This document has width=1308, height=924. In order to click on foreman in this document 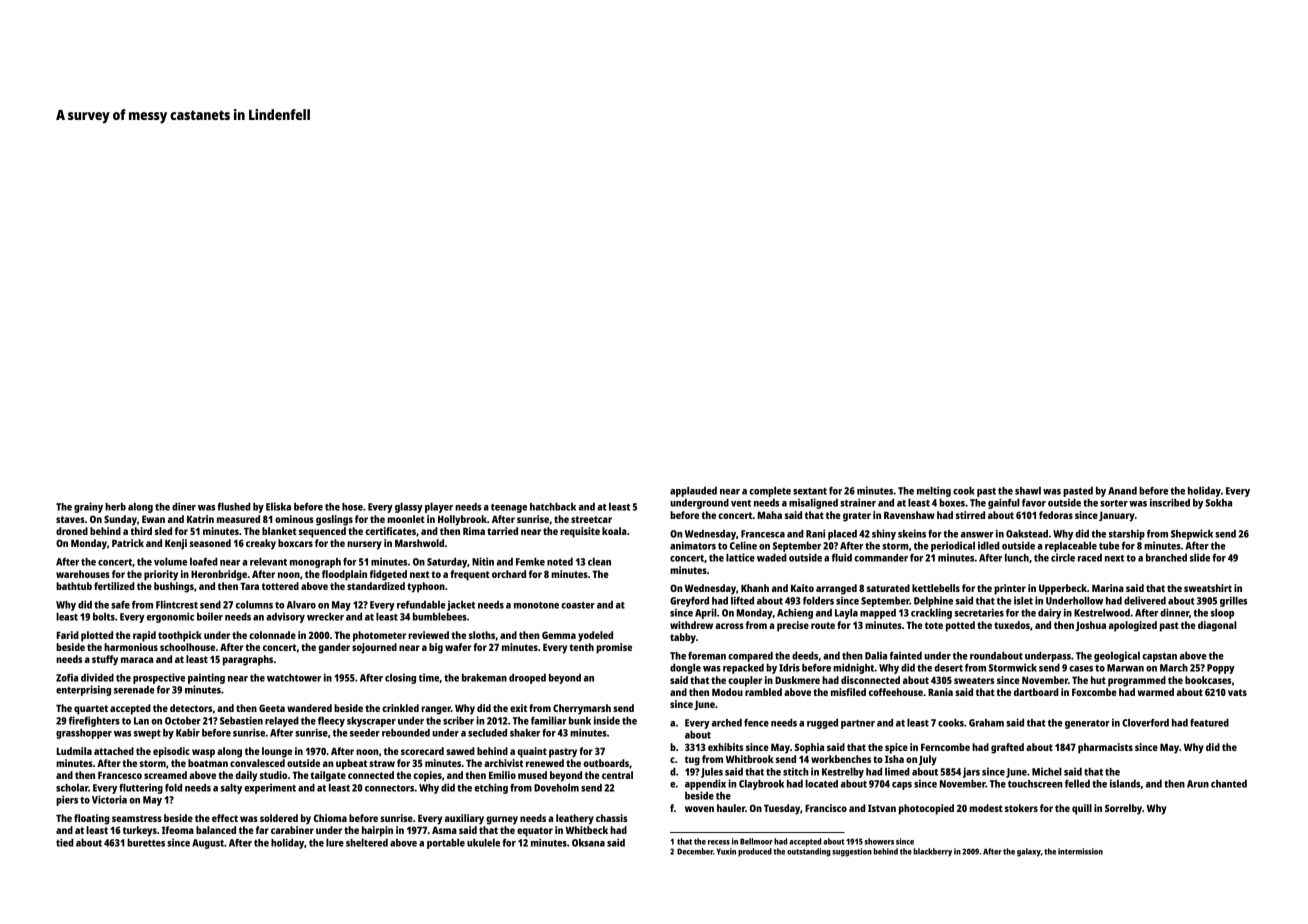, I will do `click(707, 656)`.
